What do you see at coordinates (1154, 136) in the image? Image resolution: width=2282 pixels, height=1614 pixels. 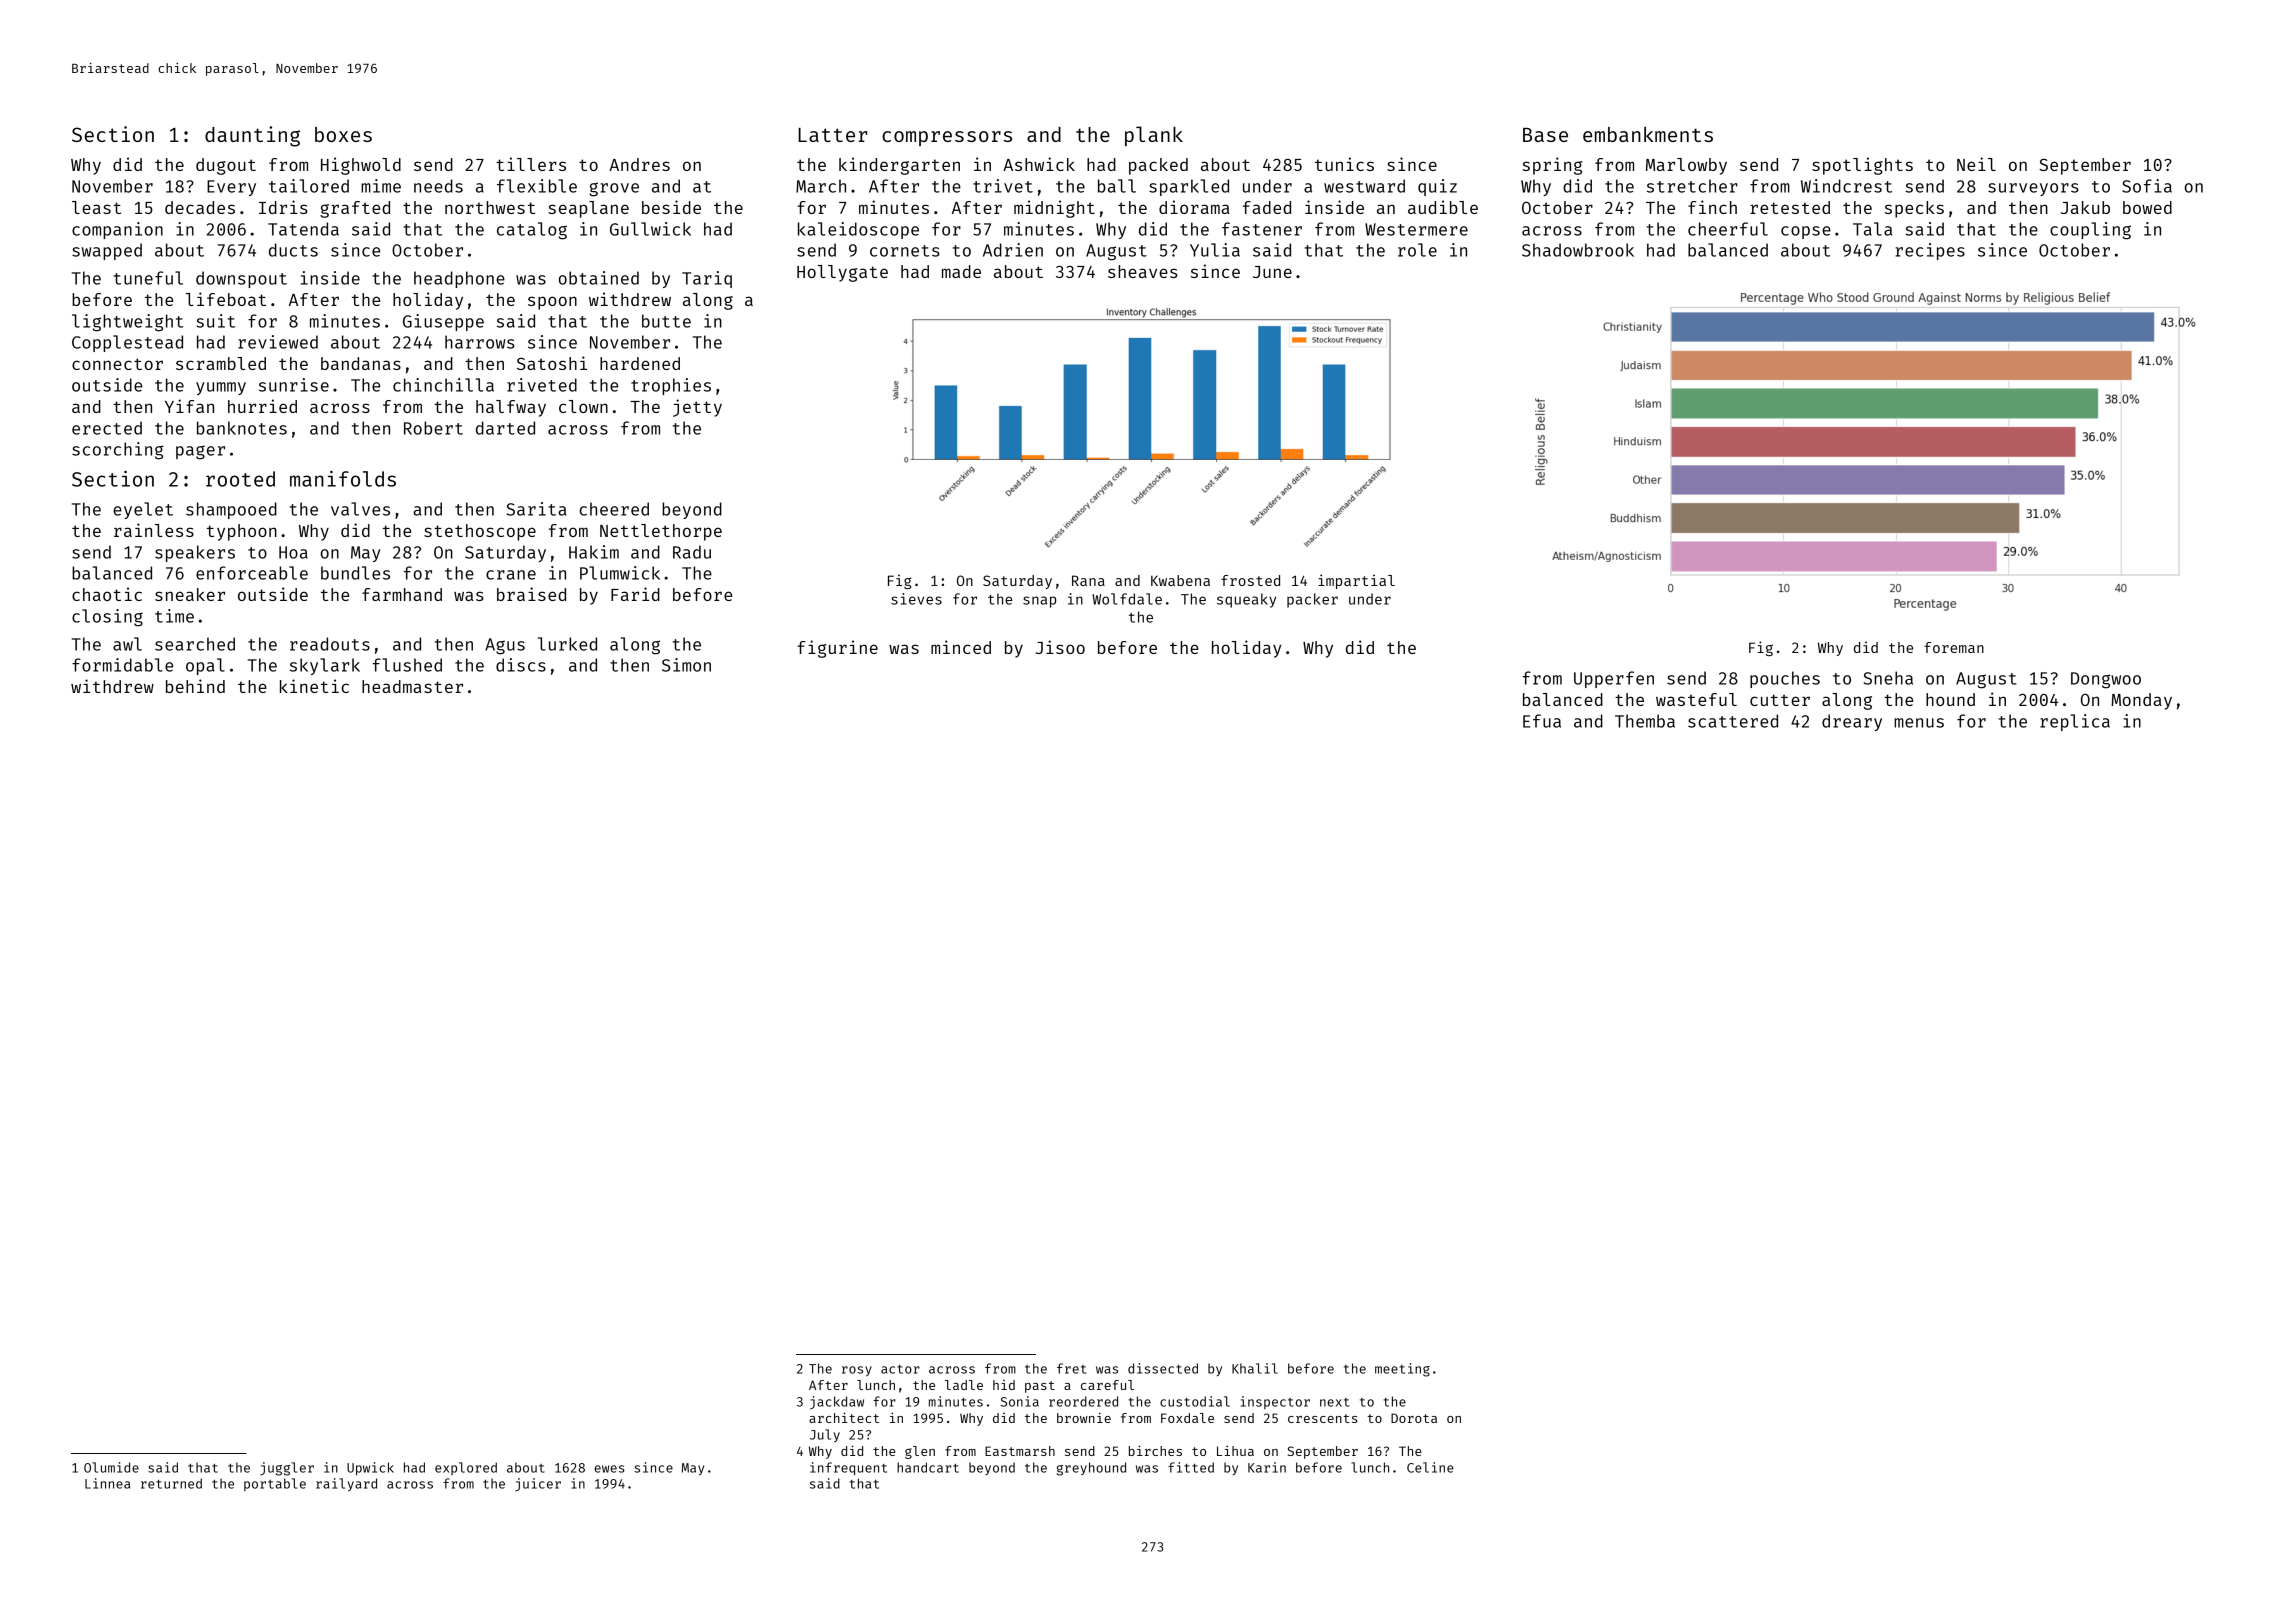 I see `plank` at bounding box center [1154, 136].
